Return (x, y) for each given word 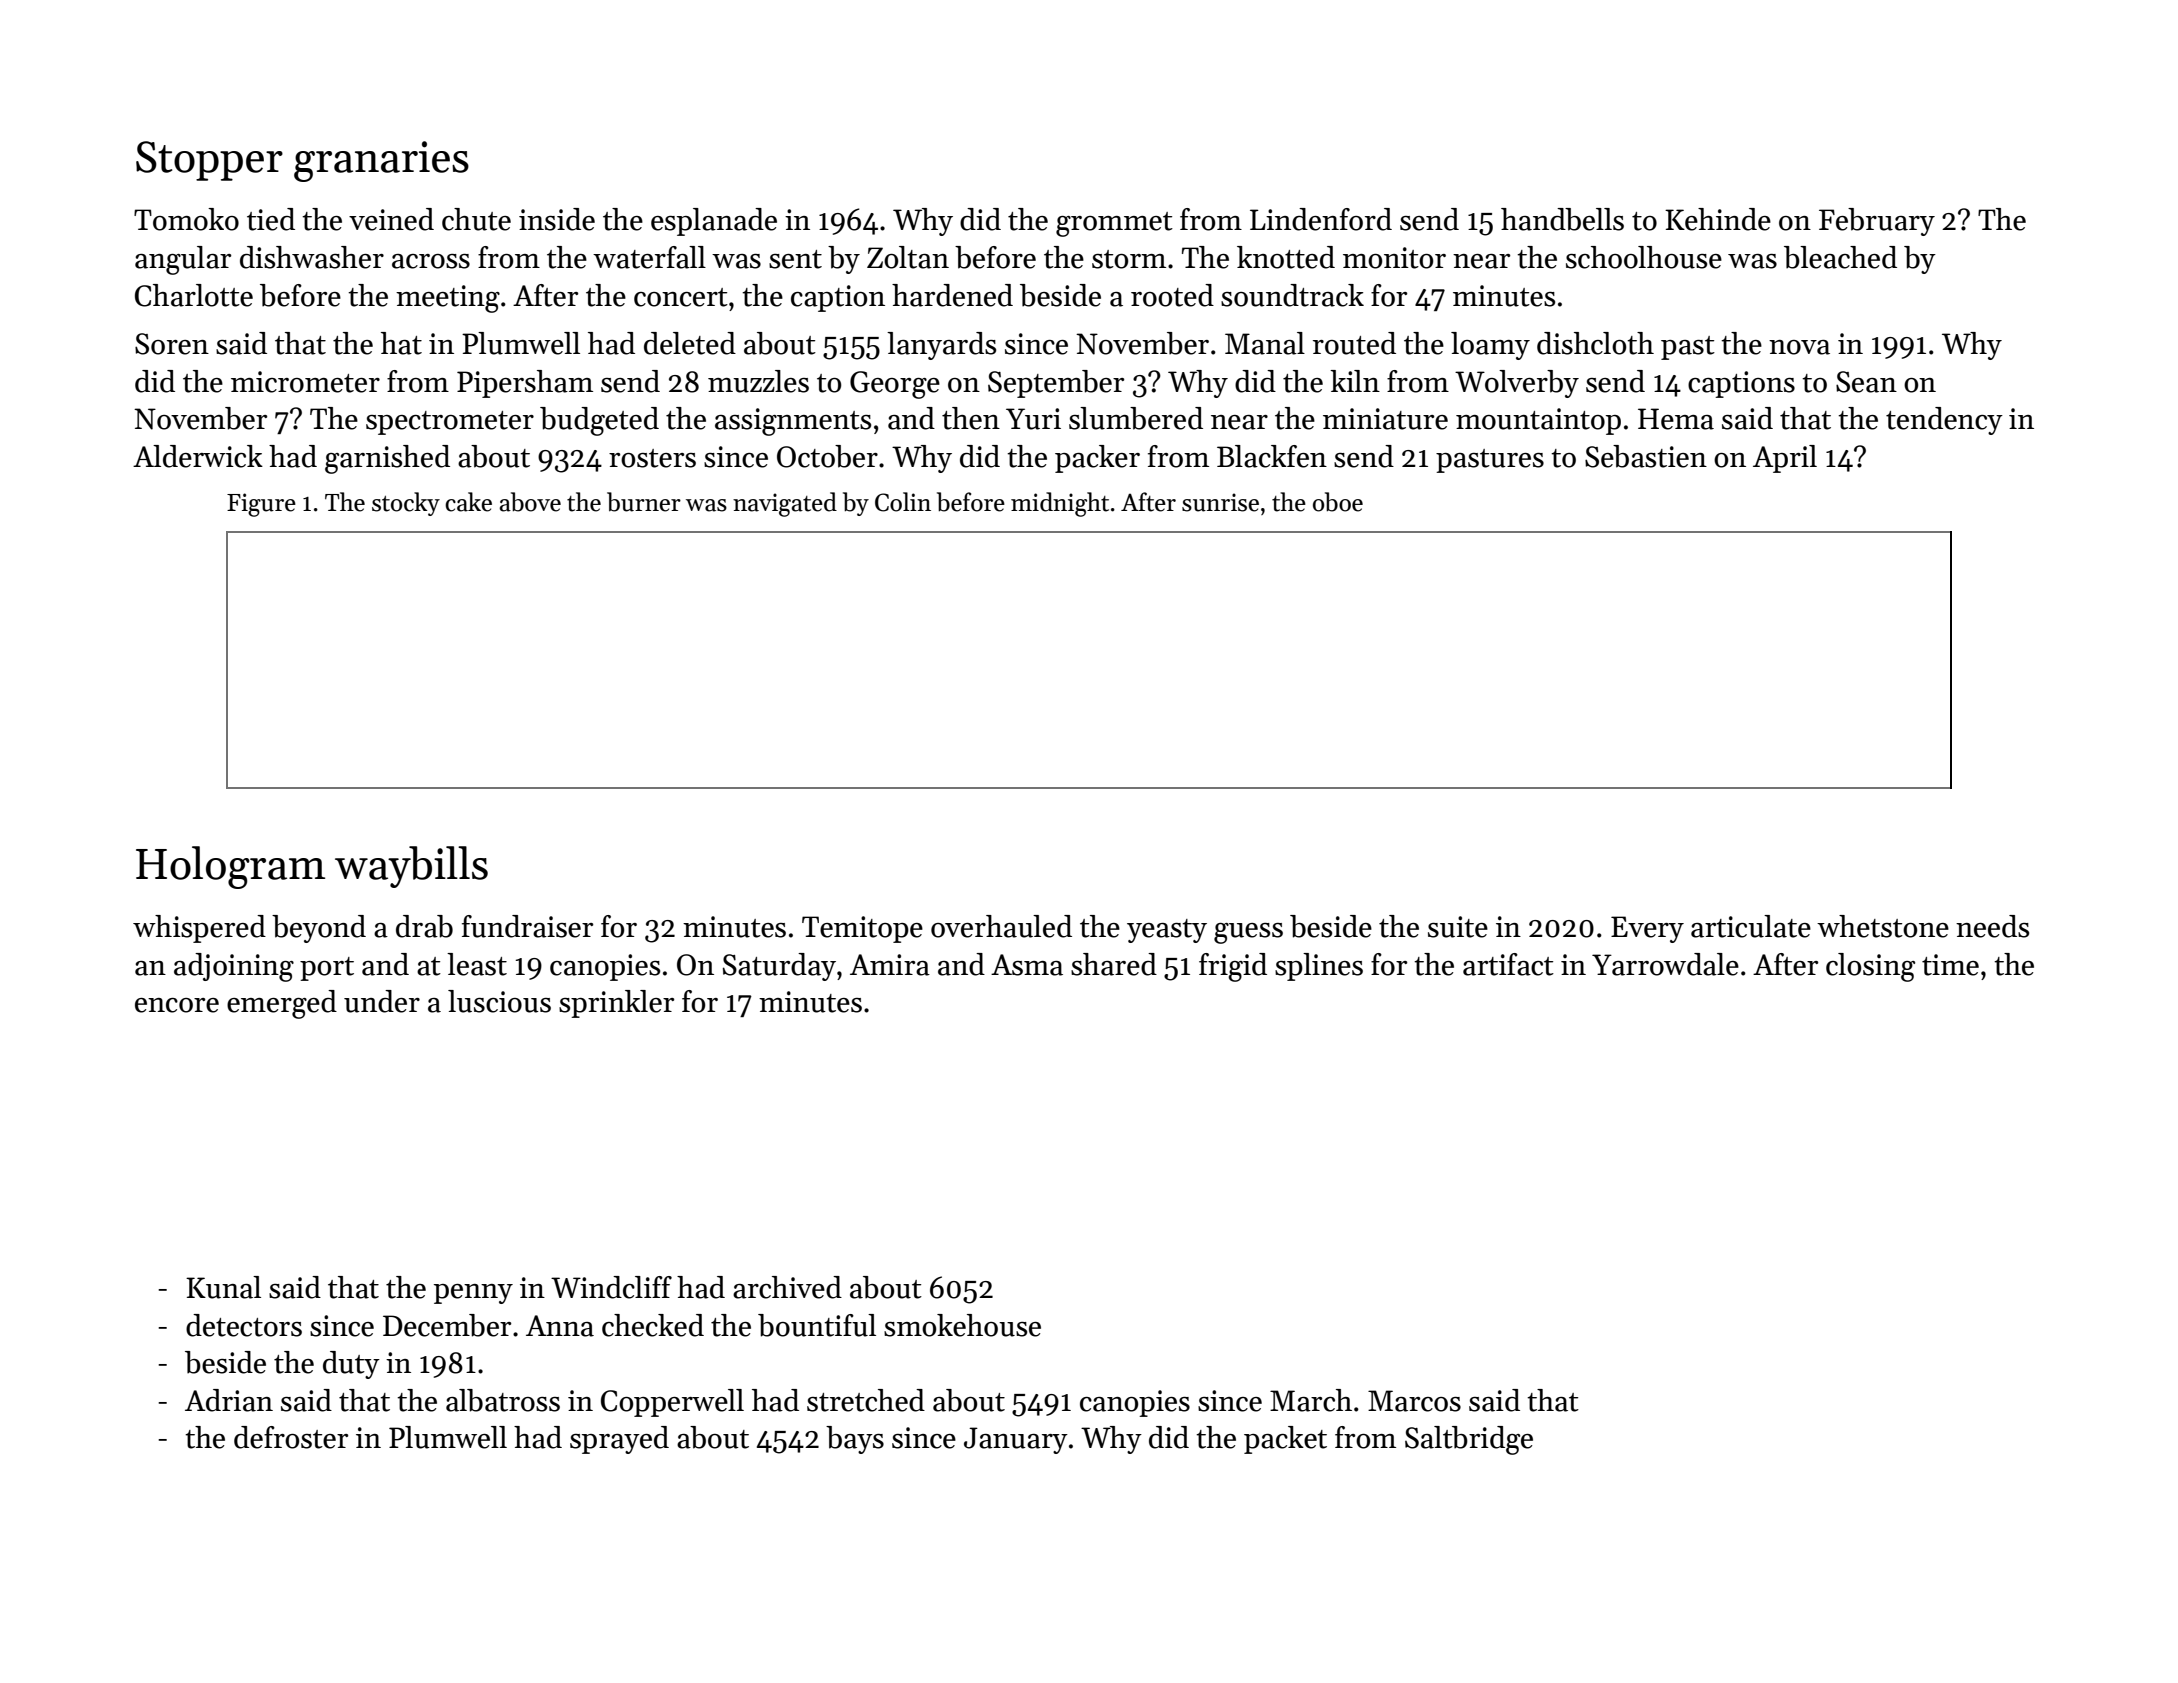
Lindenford (1321, 219)
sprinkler (616, 1004)
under (382, 1001)
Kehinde (1718, 219)
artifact (1508, 964)
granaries (381, 161)
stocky (406, 504)
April (1785, 459)
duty (351, 1365)
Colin (903, 502)
